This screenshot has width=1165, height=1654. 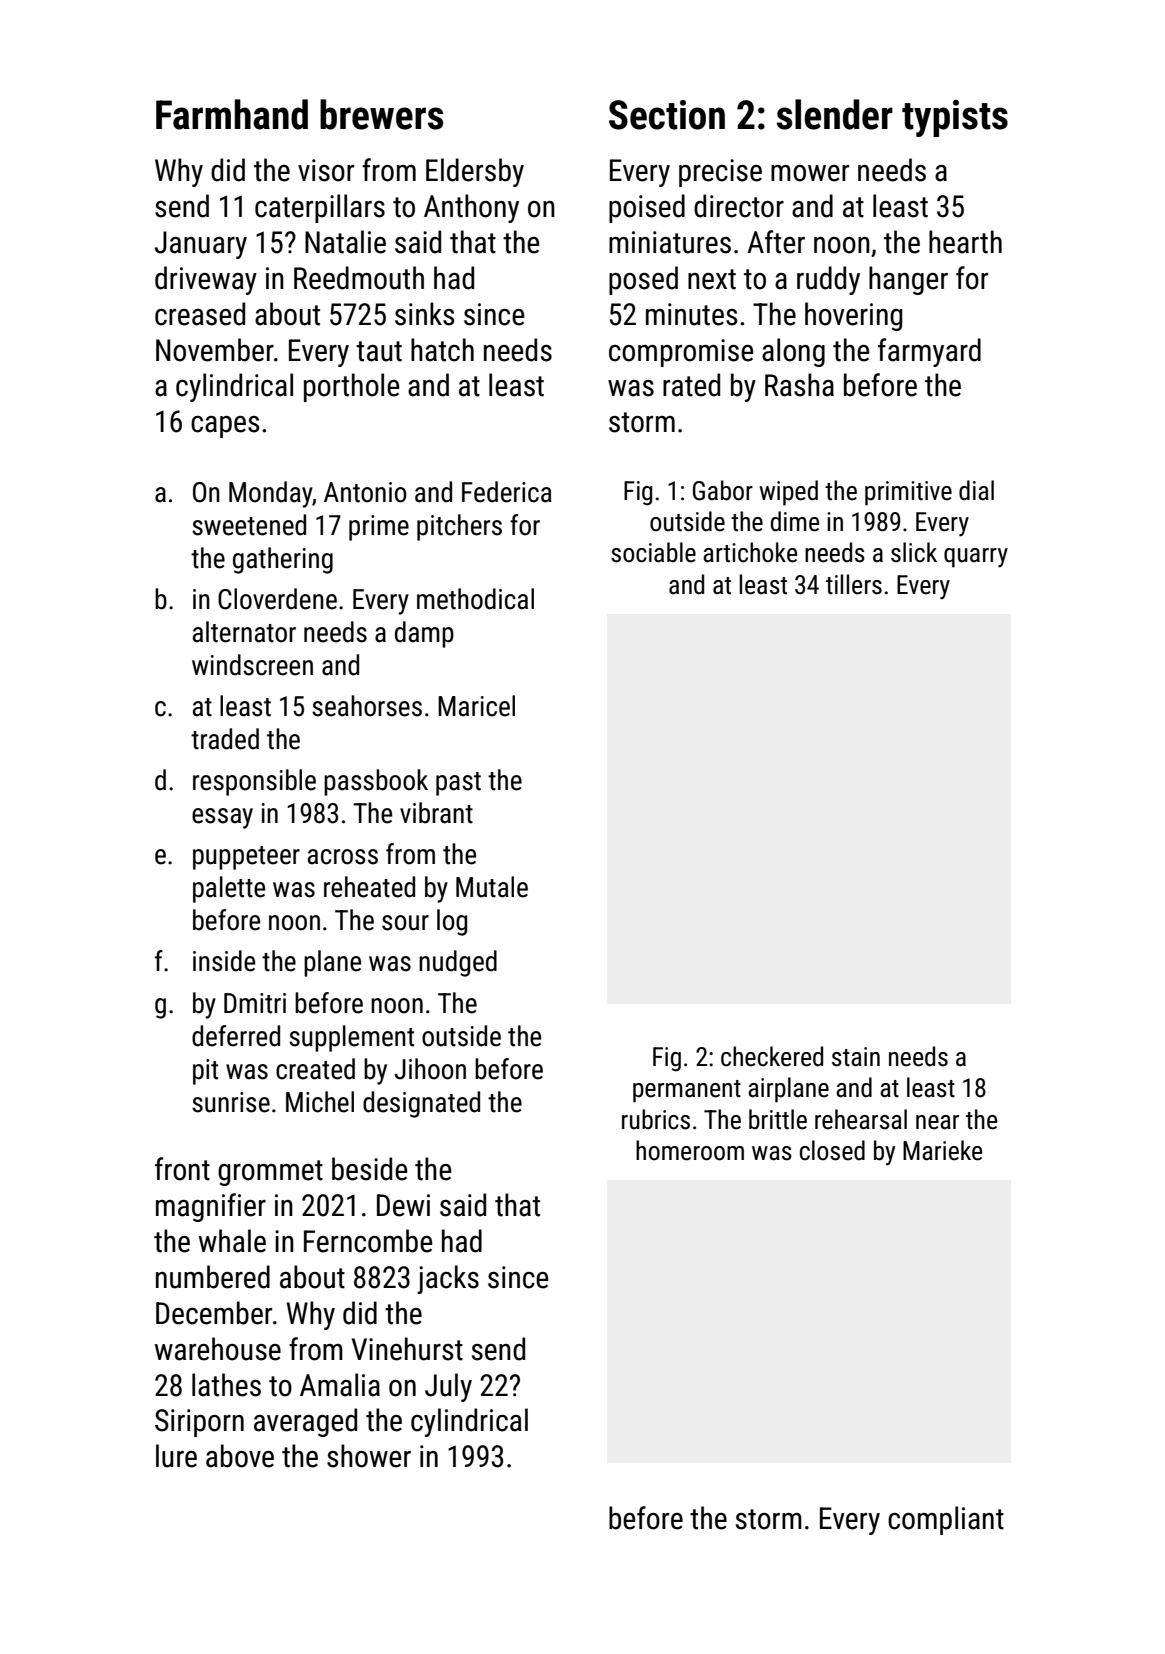 I want to click on inside, so click(x=224, y=961).
